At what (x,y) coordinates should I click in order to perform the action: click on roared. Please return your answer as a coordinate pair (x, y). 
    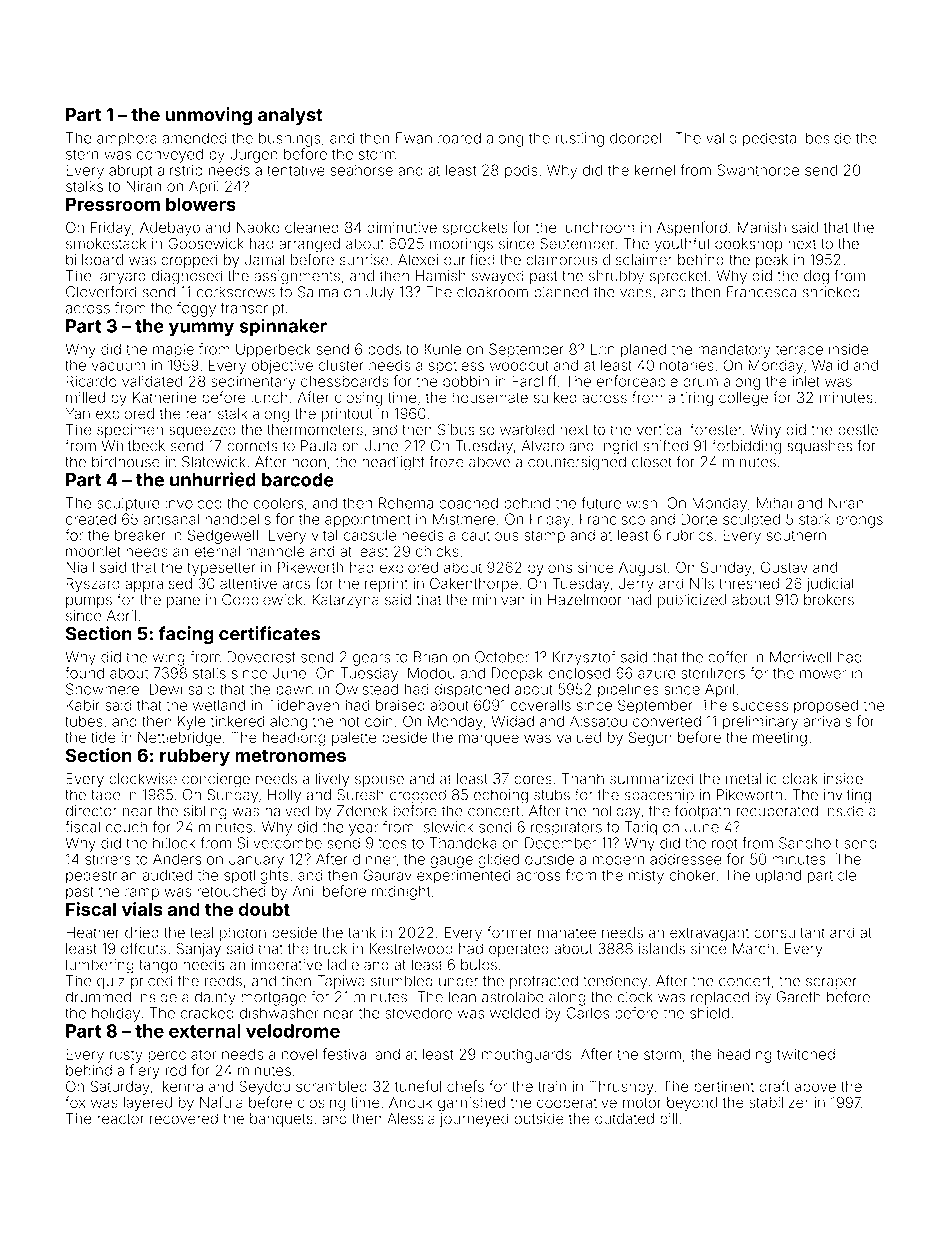
    Looking at the image, I should click on (459, 138).
